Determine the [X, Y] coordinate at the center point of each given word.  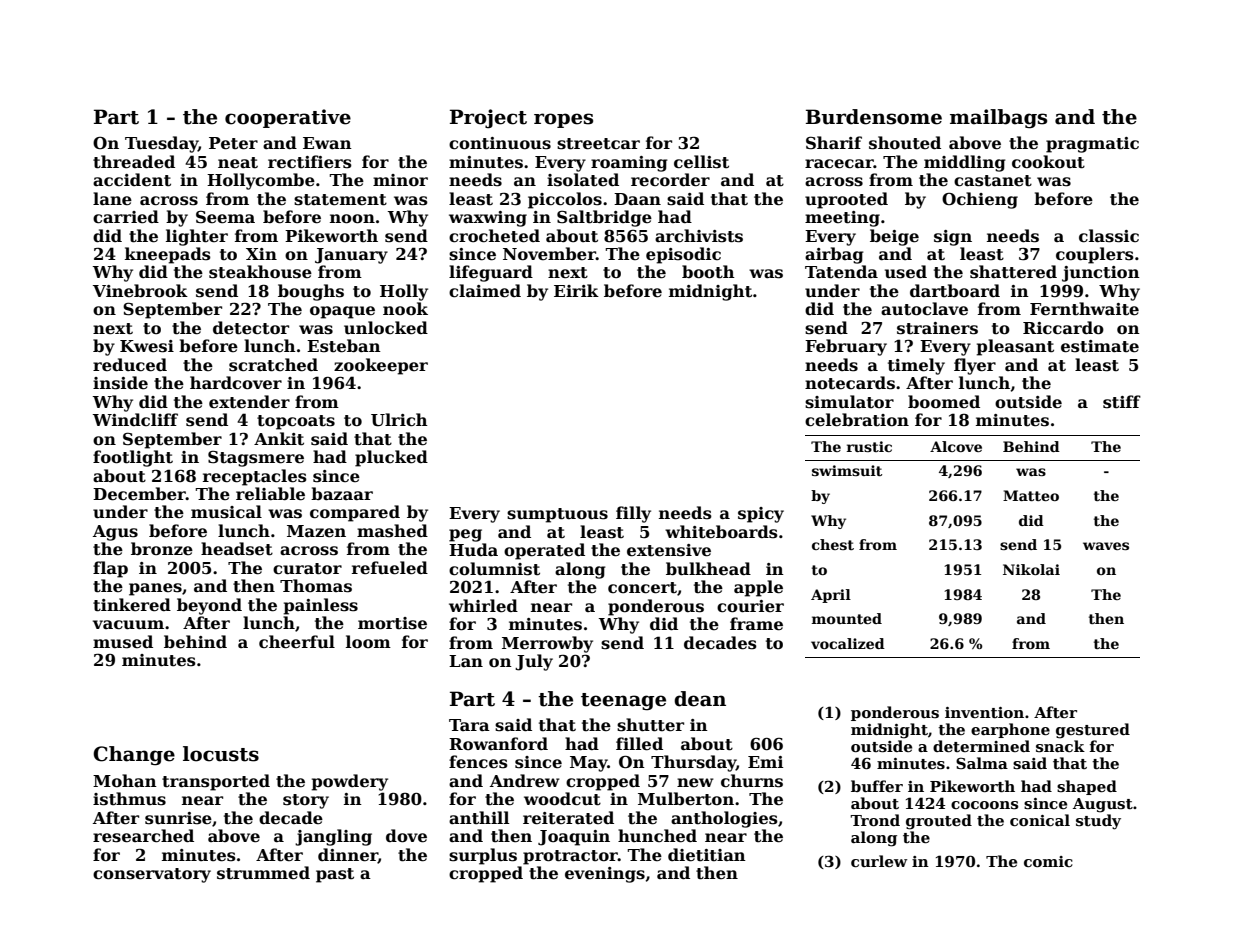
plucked [391, 458]
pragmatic [1092, 145]
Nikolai [1031, 569]
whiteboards [721, 532]
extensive [669, 550]
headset [237, 549]
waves [1106, 546]
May [589, 764]
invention [984, 712]
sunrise [178, 818]
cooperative [288, 118]
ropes [563, 120]
